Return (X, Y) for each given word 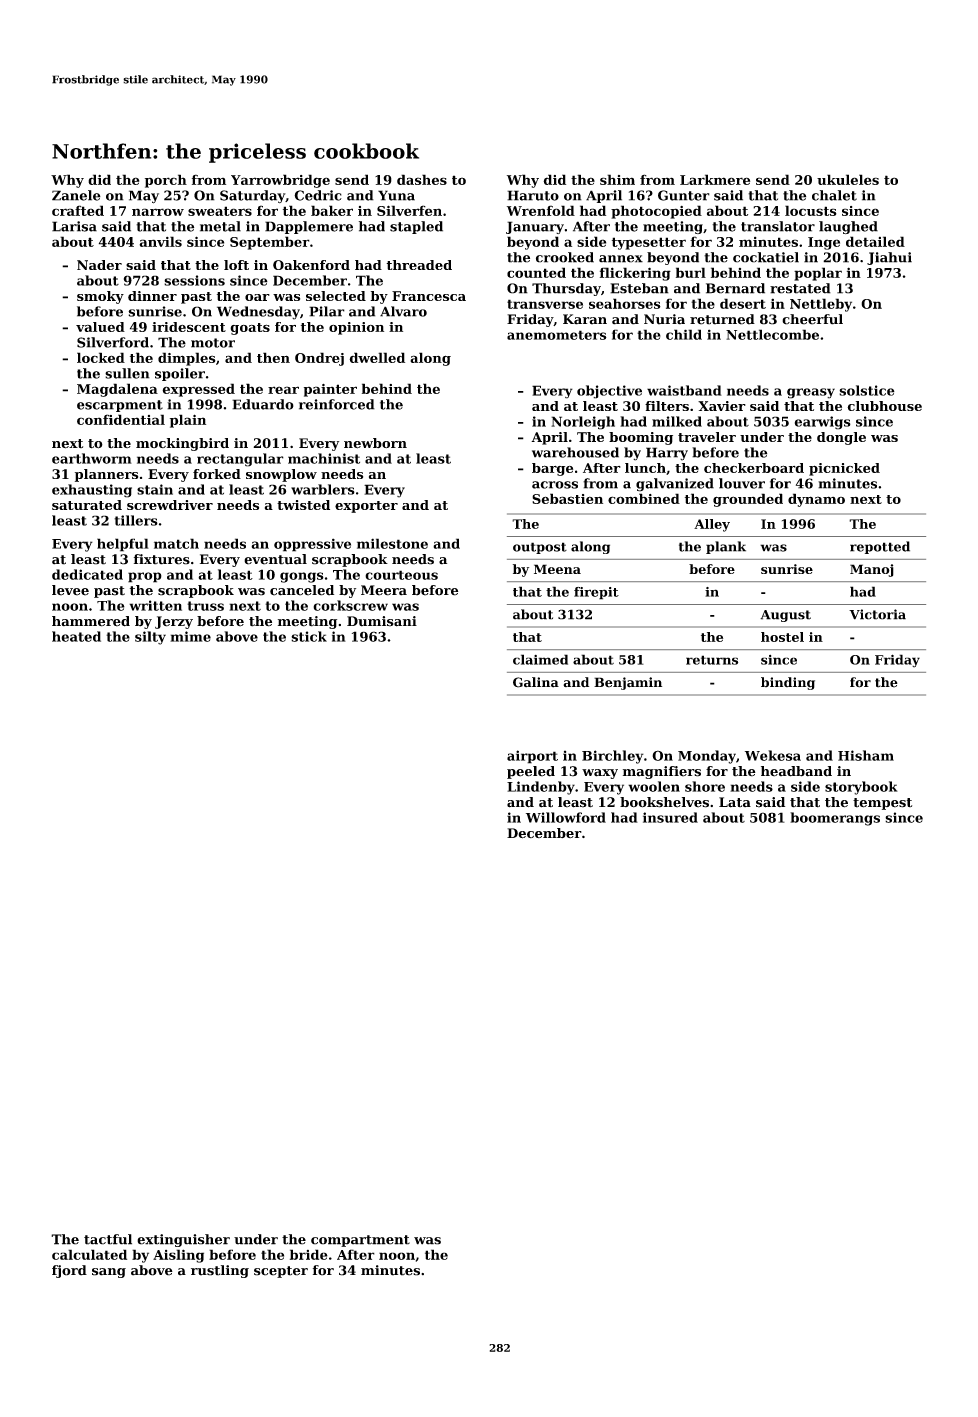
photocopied (656, 212)
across (555, 485)
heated (76, 636)
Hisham (866, 755)
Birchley (613, 757)
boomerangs (835, 819)
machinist (324, 458)
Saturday (252, 196)
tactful (108, 1239)
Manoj (872, 570)
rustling (220, 1271)
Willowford (566, 817)
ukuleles (848, 179)
